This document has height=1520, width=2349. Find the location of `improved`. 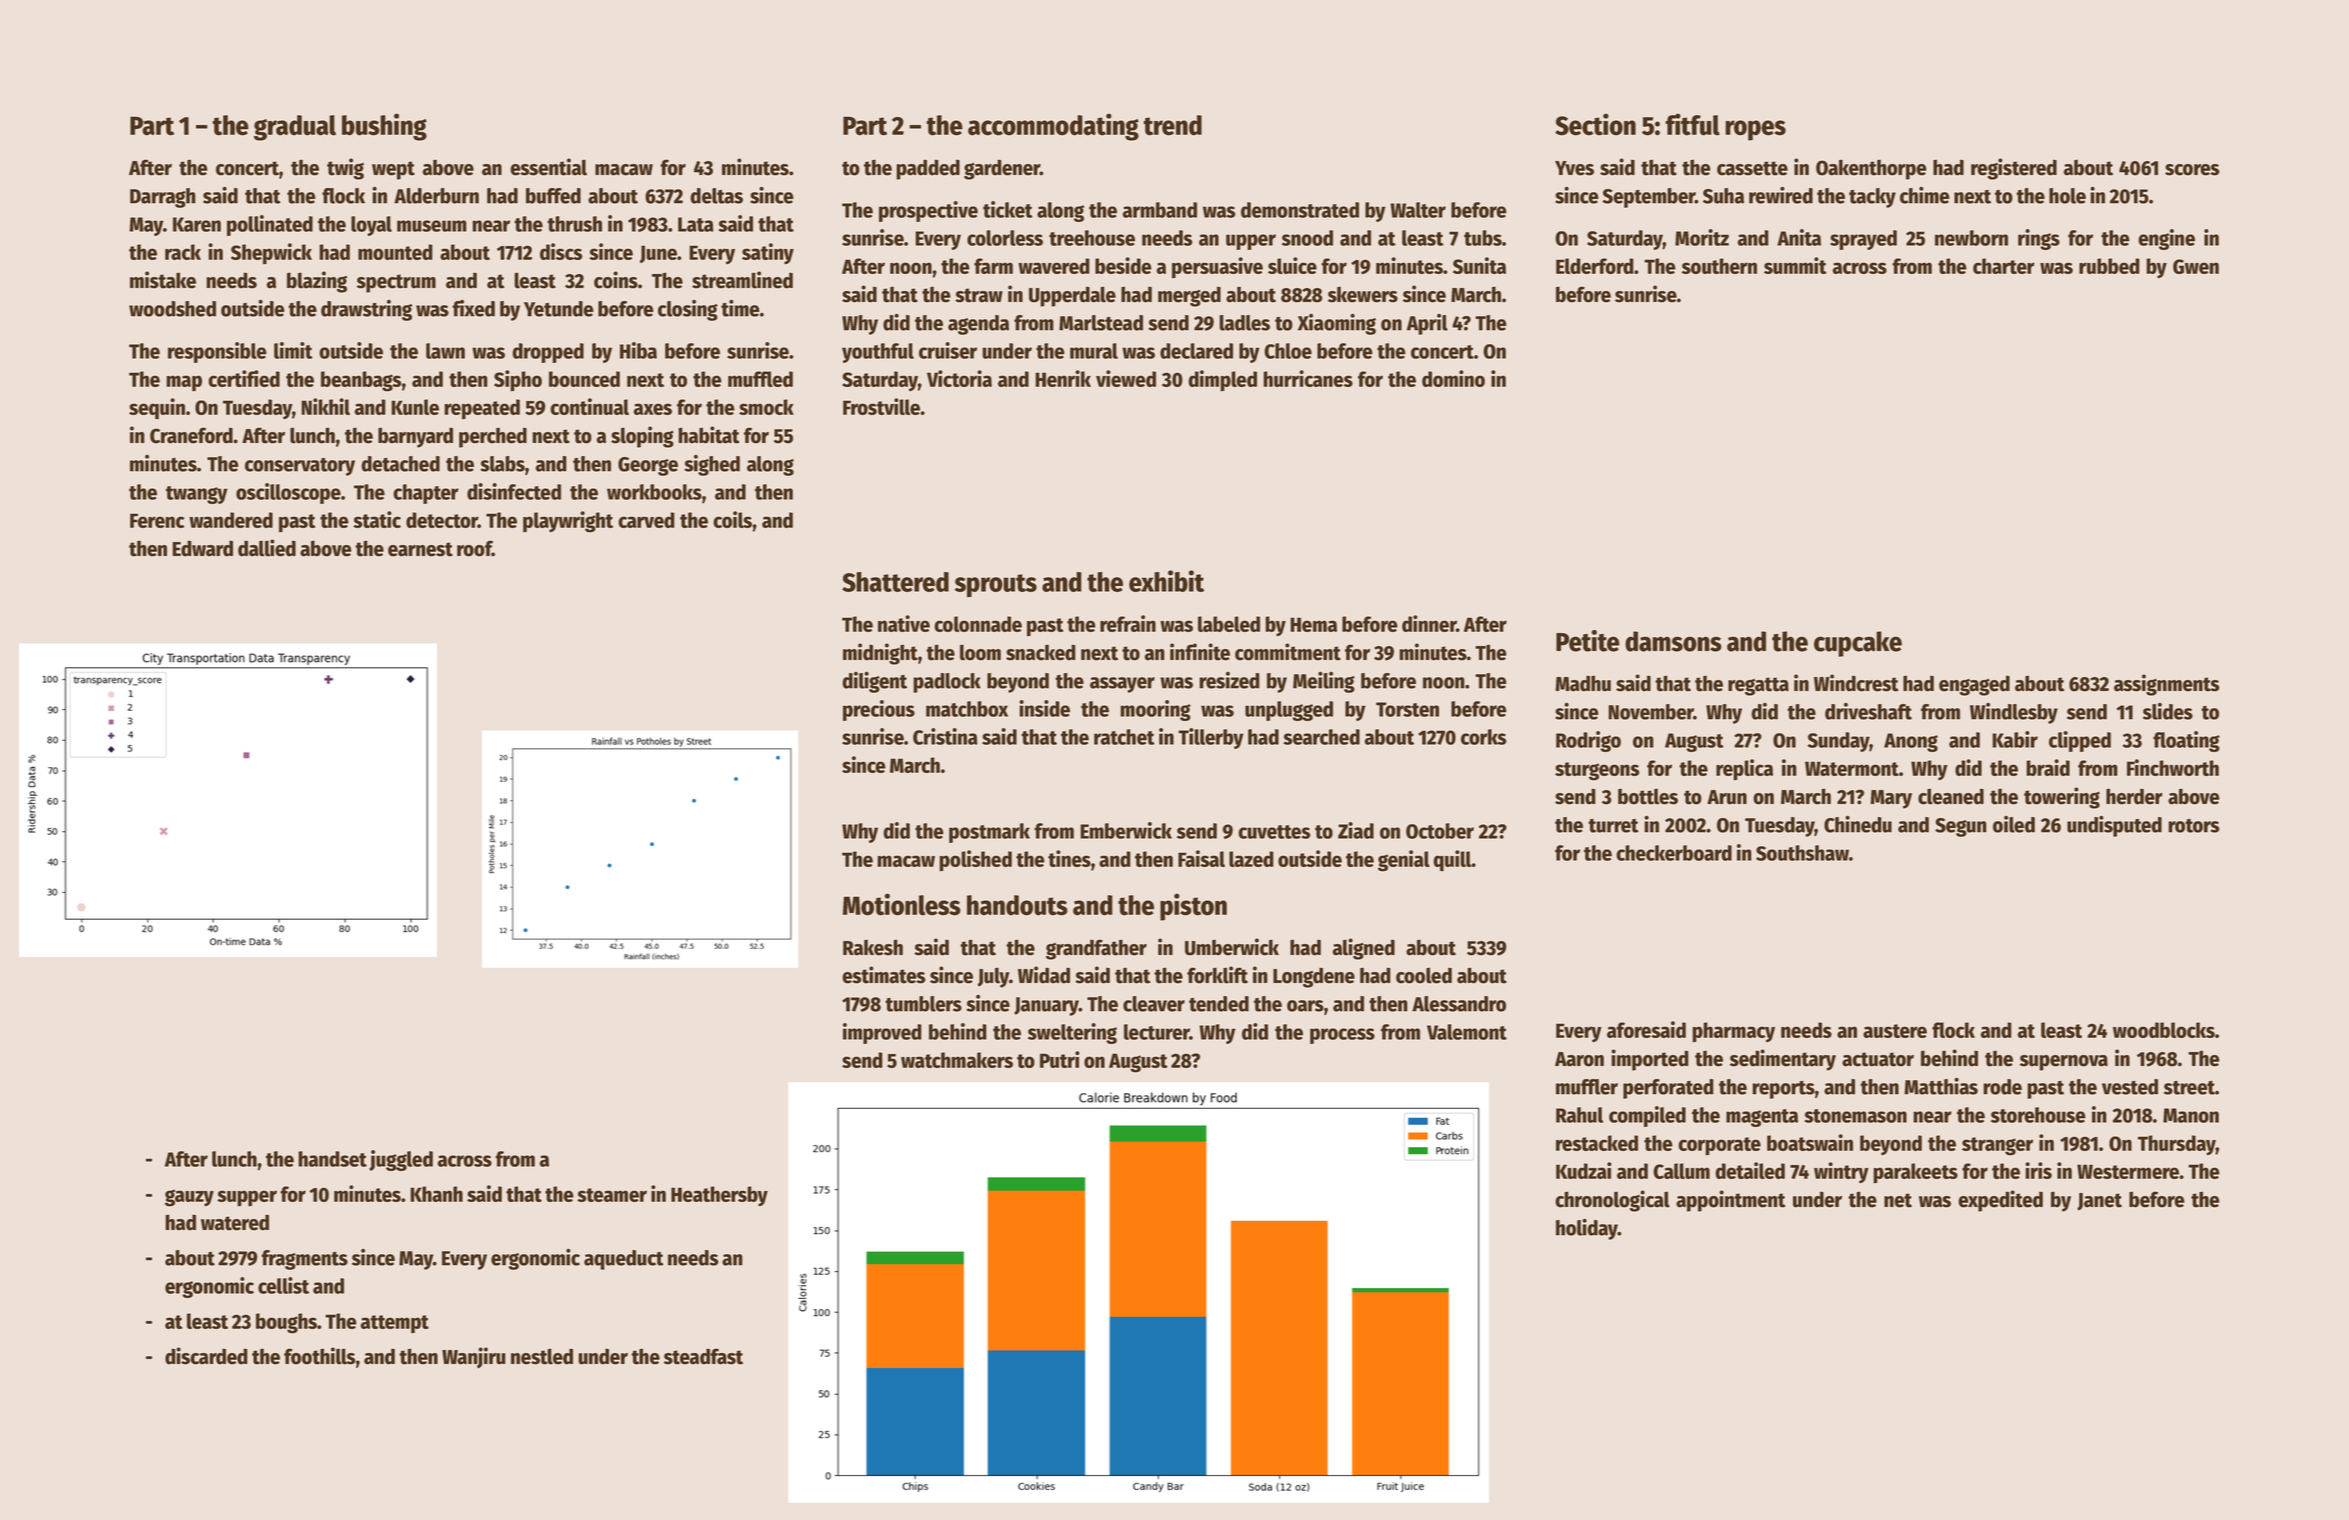

improved is located at coordinates (882, 1033).
